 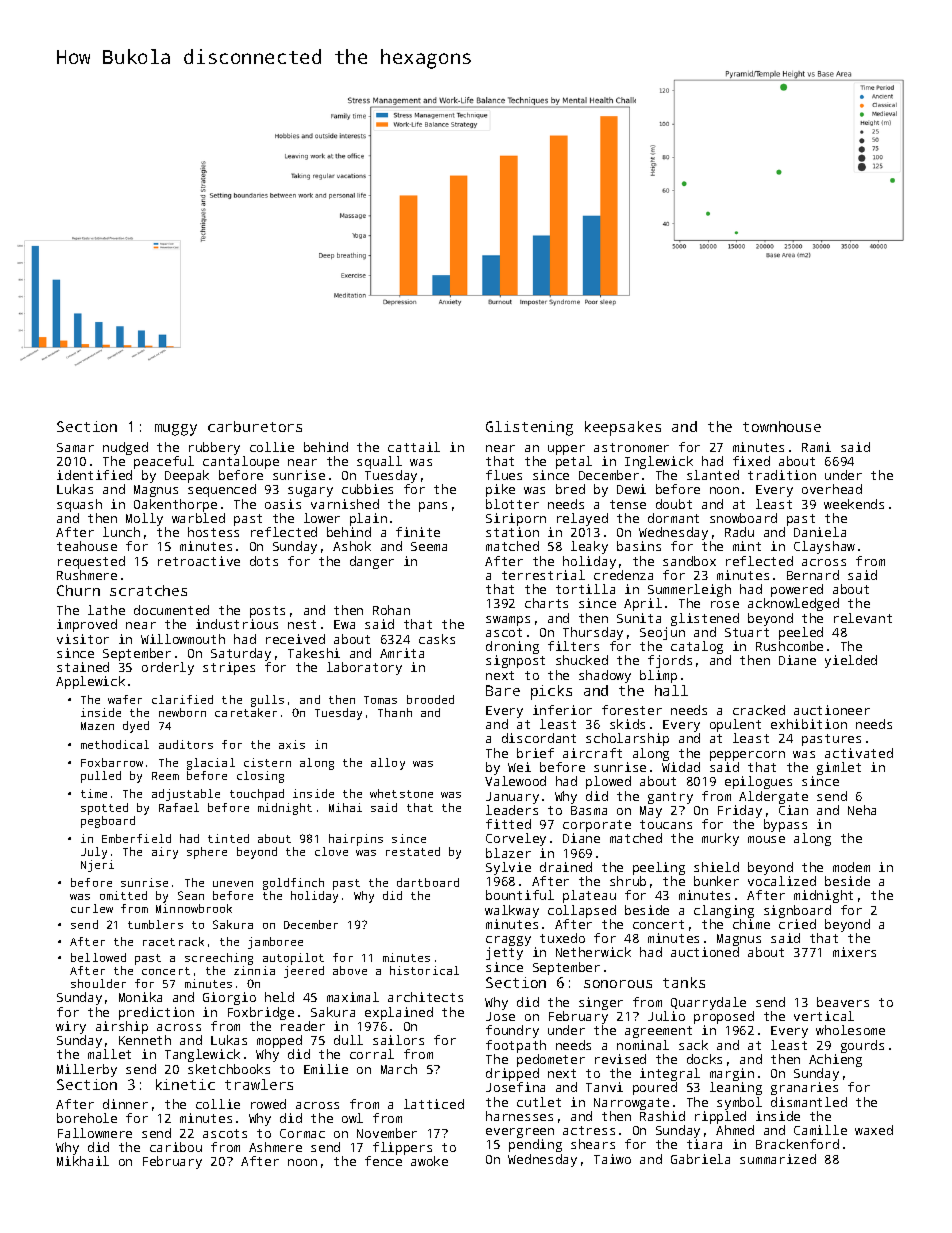 I want to click on Wei, so click(x=519, y=767).
